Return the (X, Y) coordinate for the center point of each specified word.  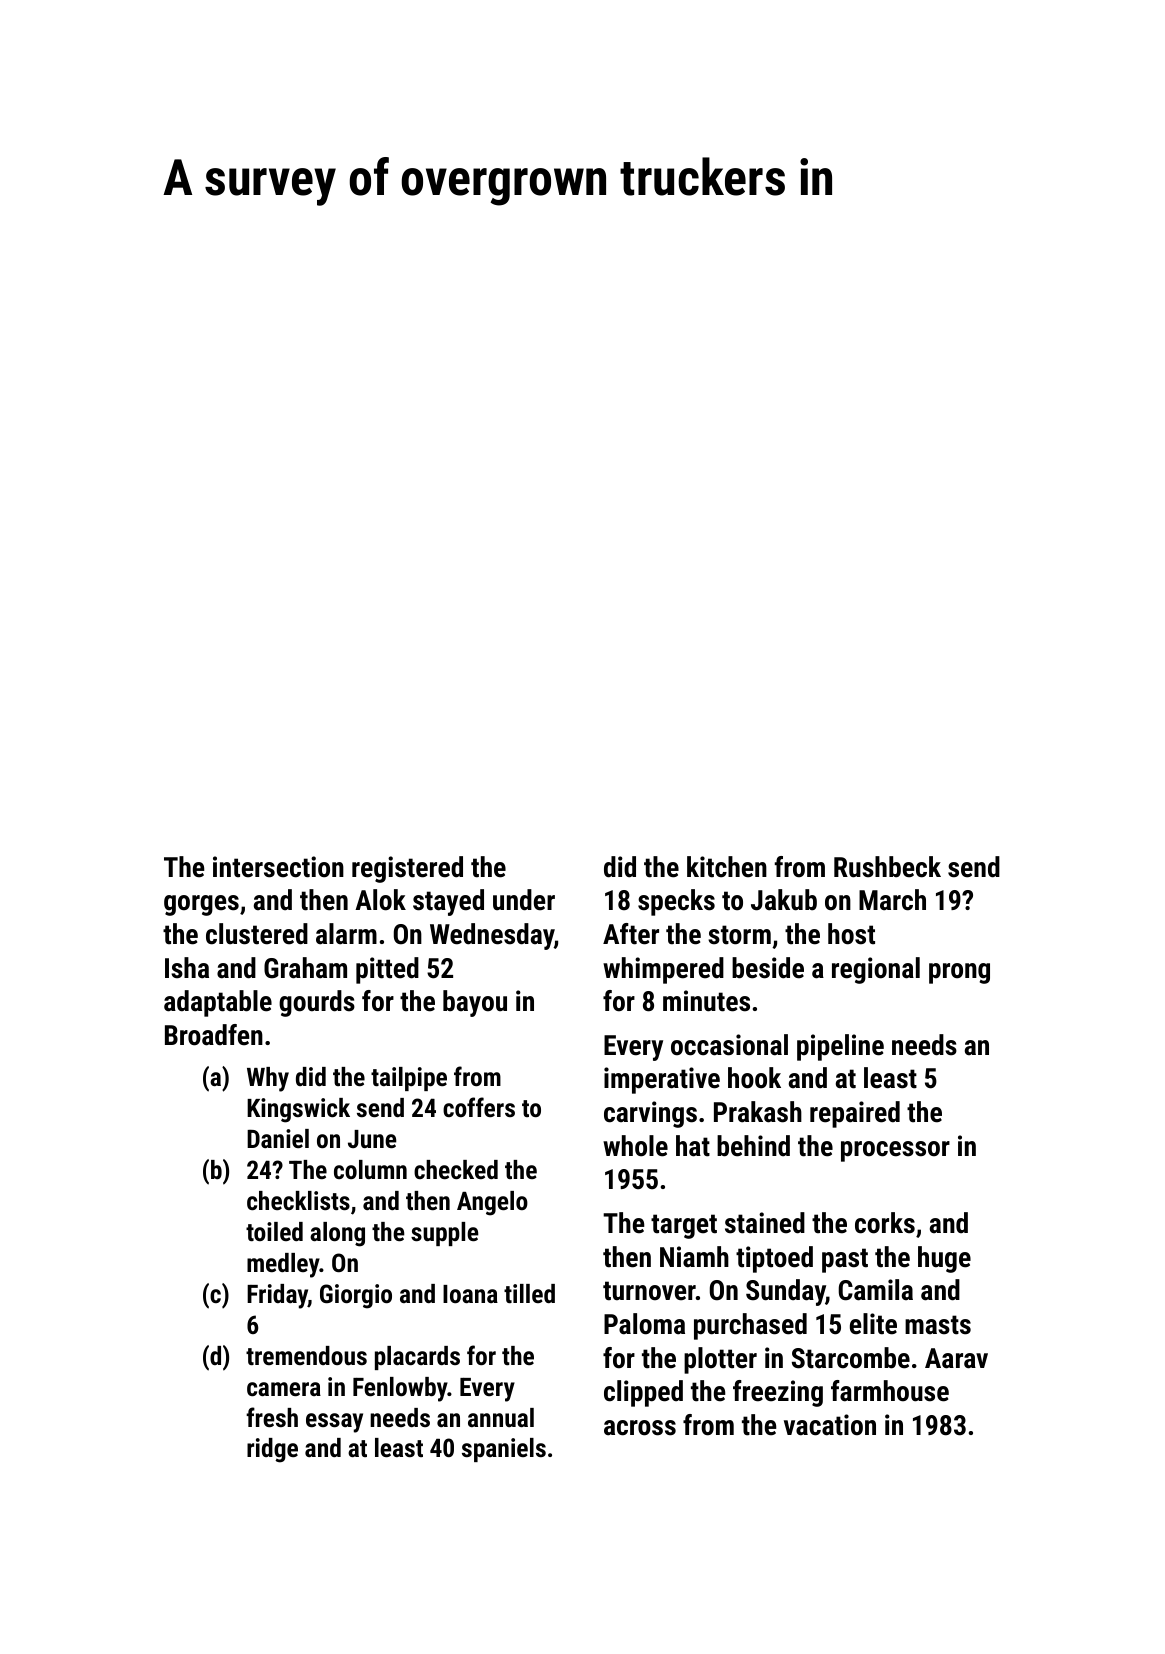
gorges (201, 905)
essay (334, 1423)
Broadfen (214, 1035)
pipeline (840, 1047)
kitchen (727, 867)
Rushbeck (887, 867)
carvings (650, 1114)
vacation (830, 1425)
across (640, 1428)
